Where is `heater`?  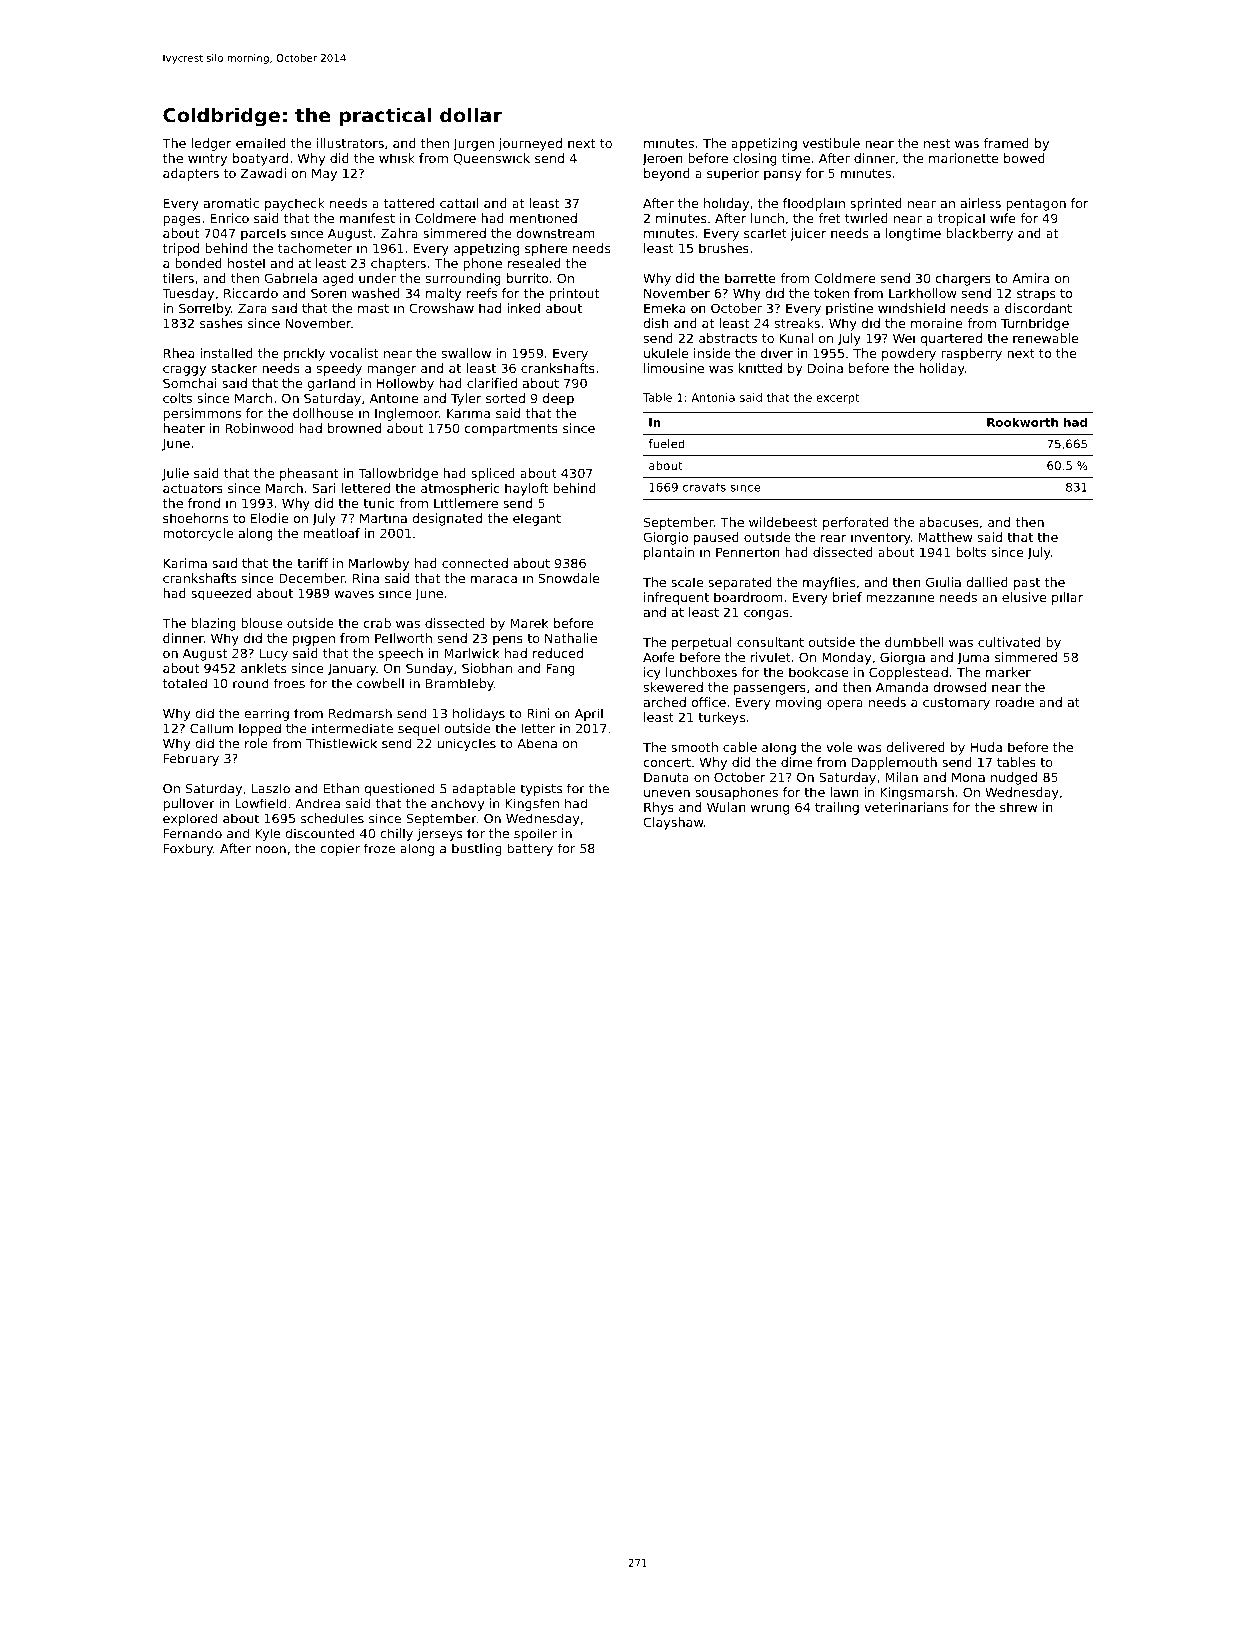
heater is located at coordinates (184, 428).
